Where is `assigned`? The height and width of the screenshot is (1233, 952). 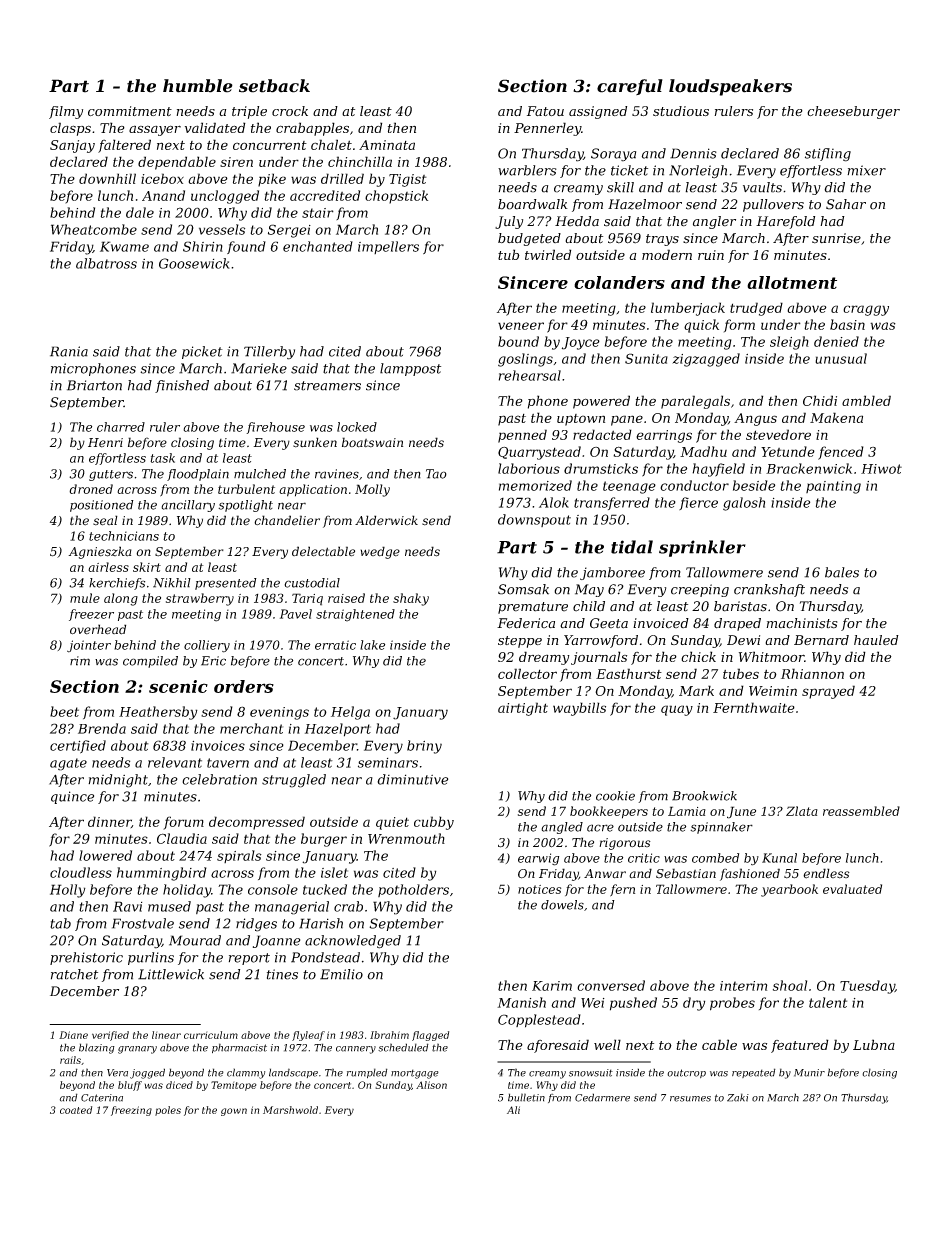
assigned is located at coordinates (598, 112).
